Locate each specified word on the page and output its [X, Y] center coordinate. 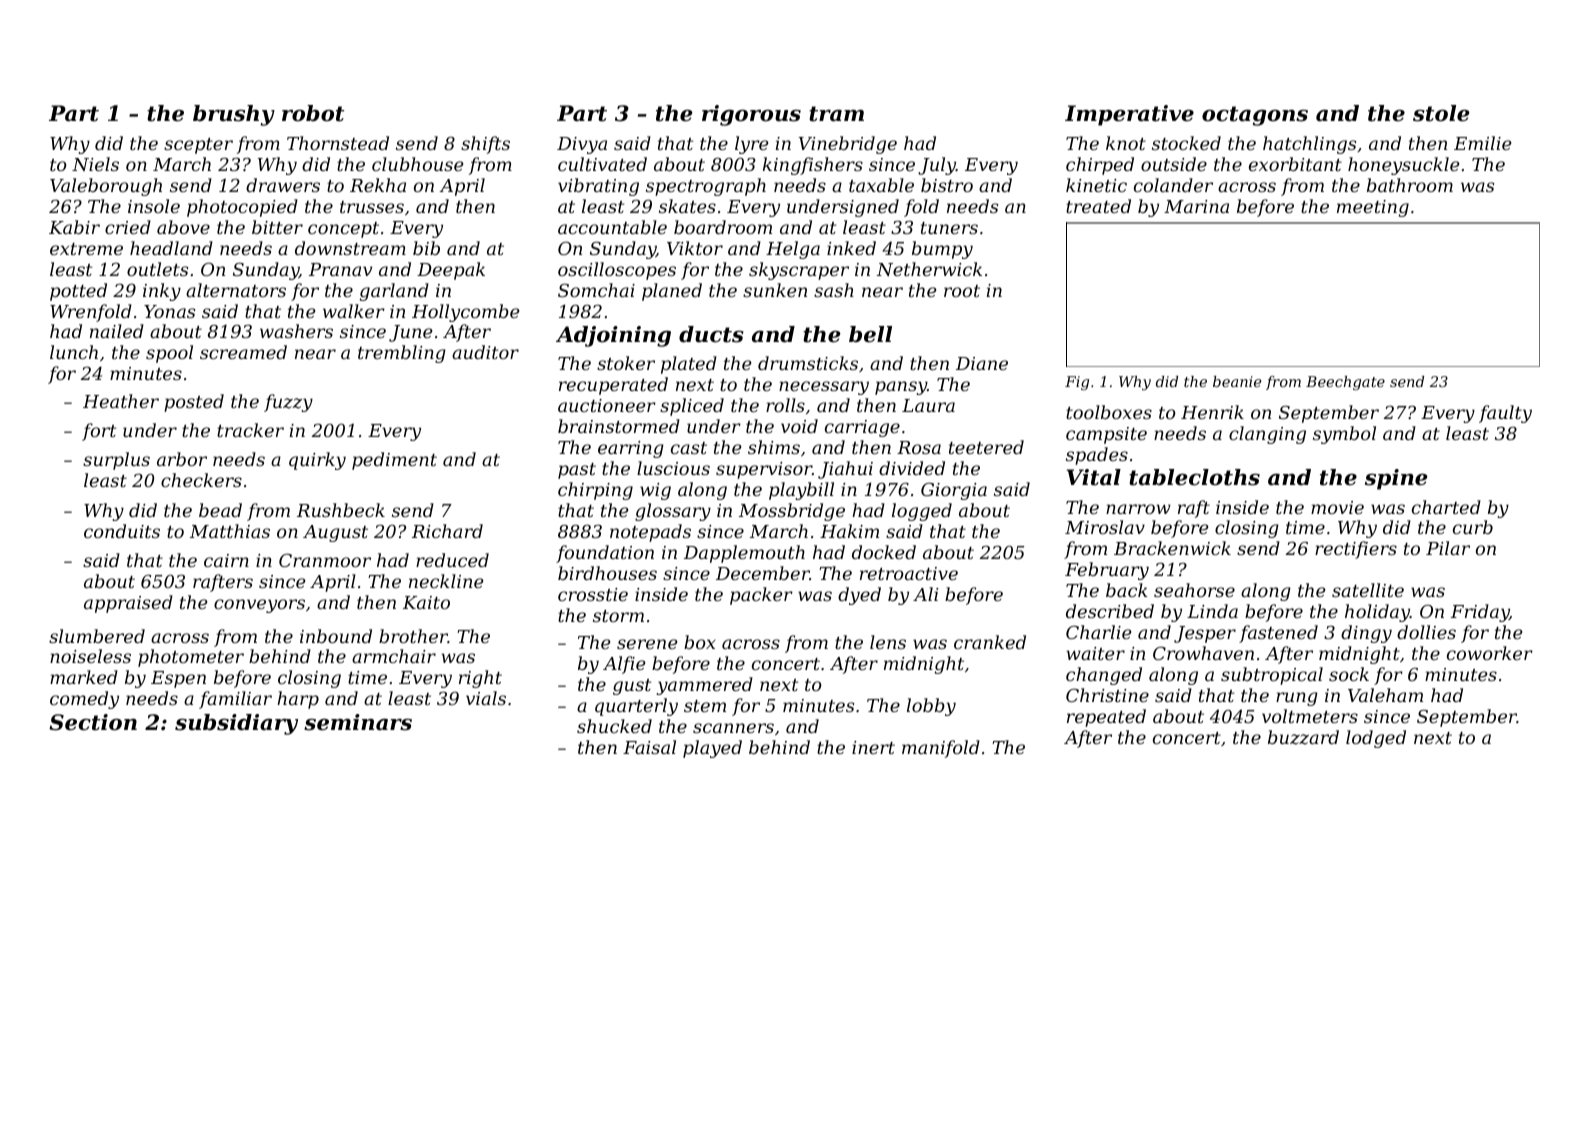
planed [672, 292]
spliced [692, 407]
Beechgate [1345, 383]
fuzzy [288, 403]
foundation [605, 554]
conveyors [259, 606]
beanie [1237, 381]
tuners [949, 228]
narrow [1138, 509]
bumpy [942, 250]
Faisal [649, 747]
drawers [283, 185]
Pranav [340, 269]
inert [873, 747]
